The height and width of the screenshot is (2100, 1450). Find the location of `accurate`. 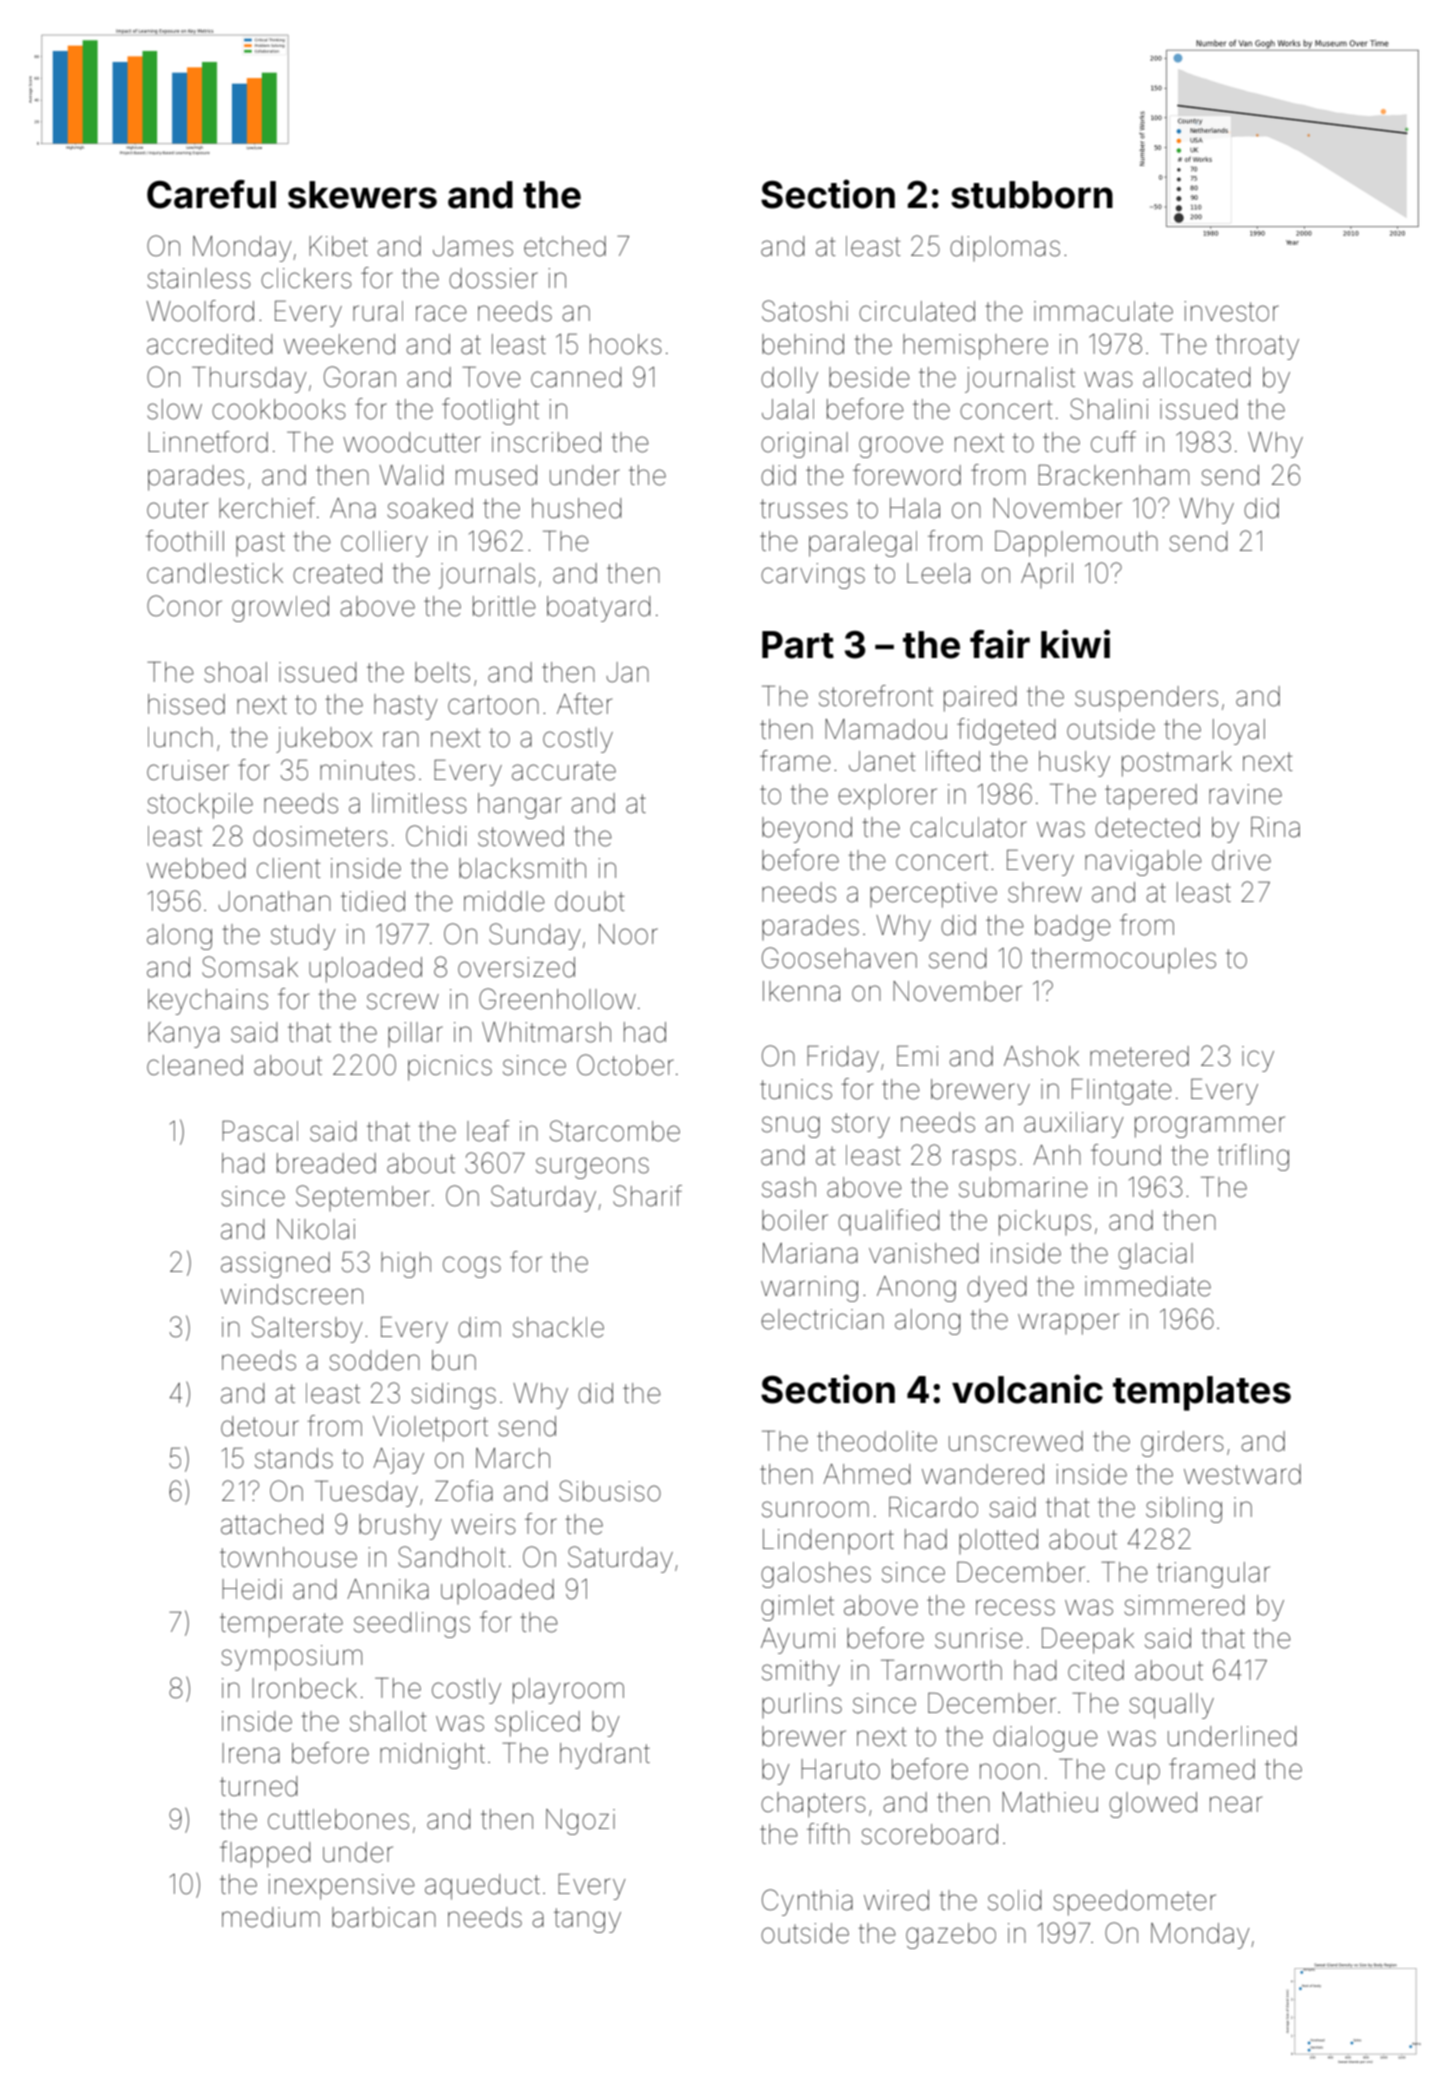

accurate is located at coordinates (564, 771).
